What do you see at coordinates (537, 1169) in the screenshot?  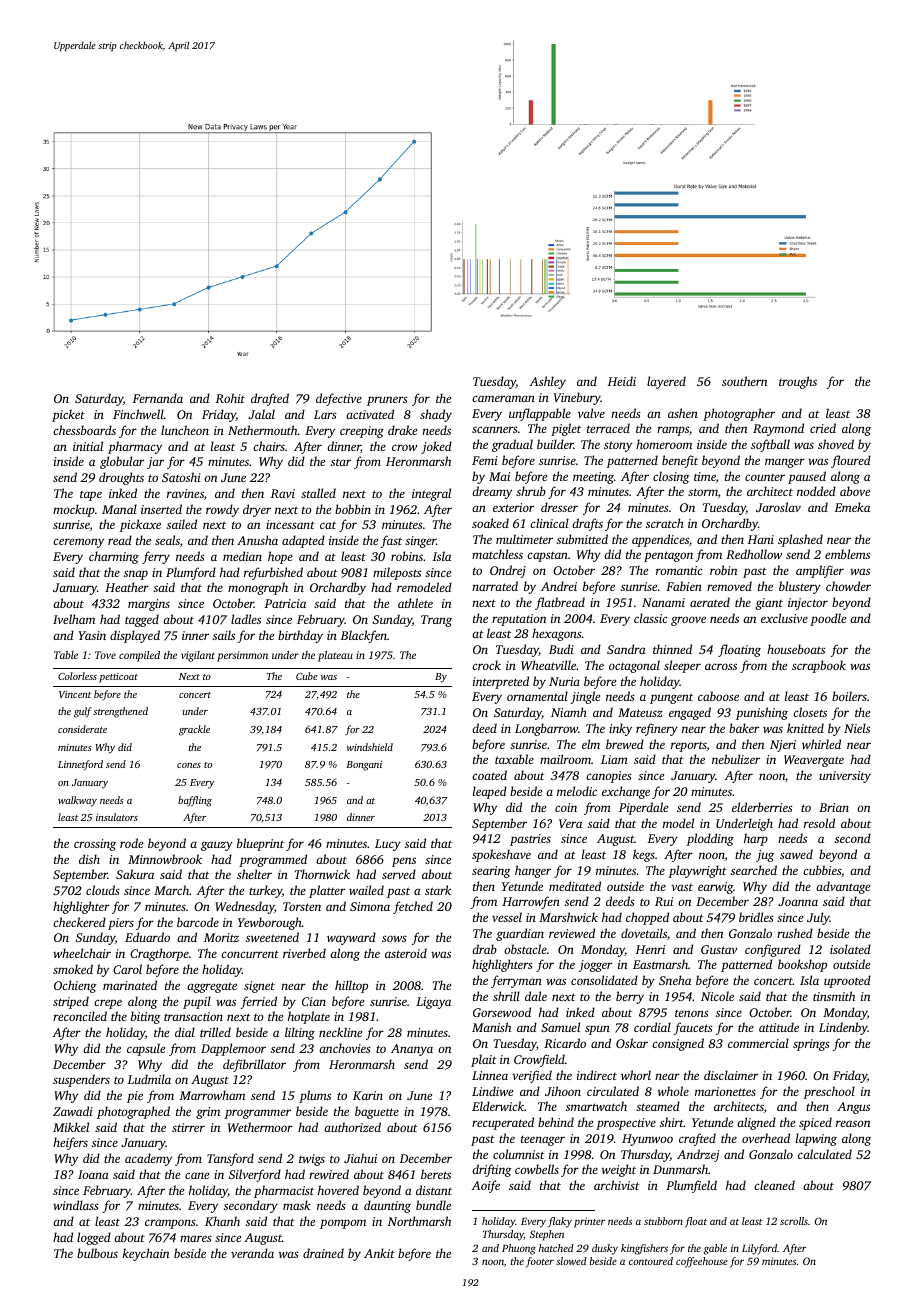 I see `cowbells` at bounding box center [537, 1169].
